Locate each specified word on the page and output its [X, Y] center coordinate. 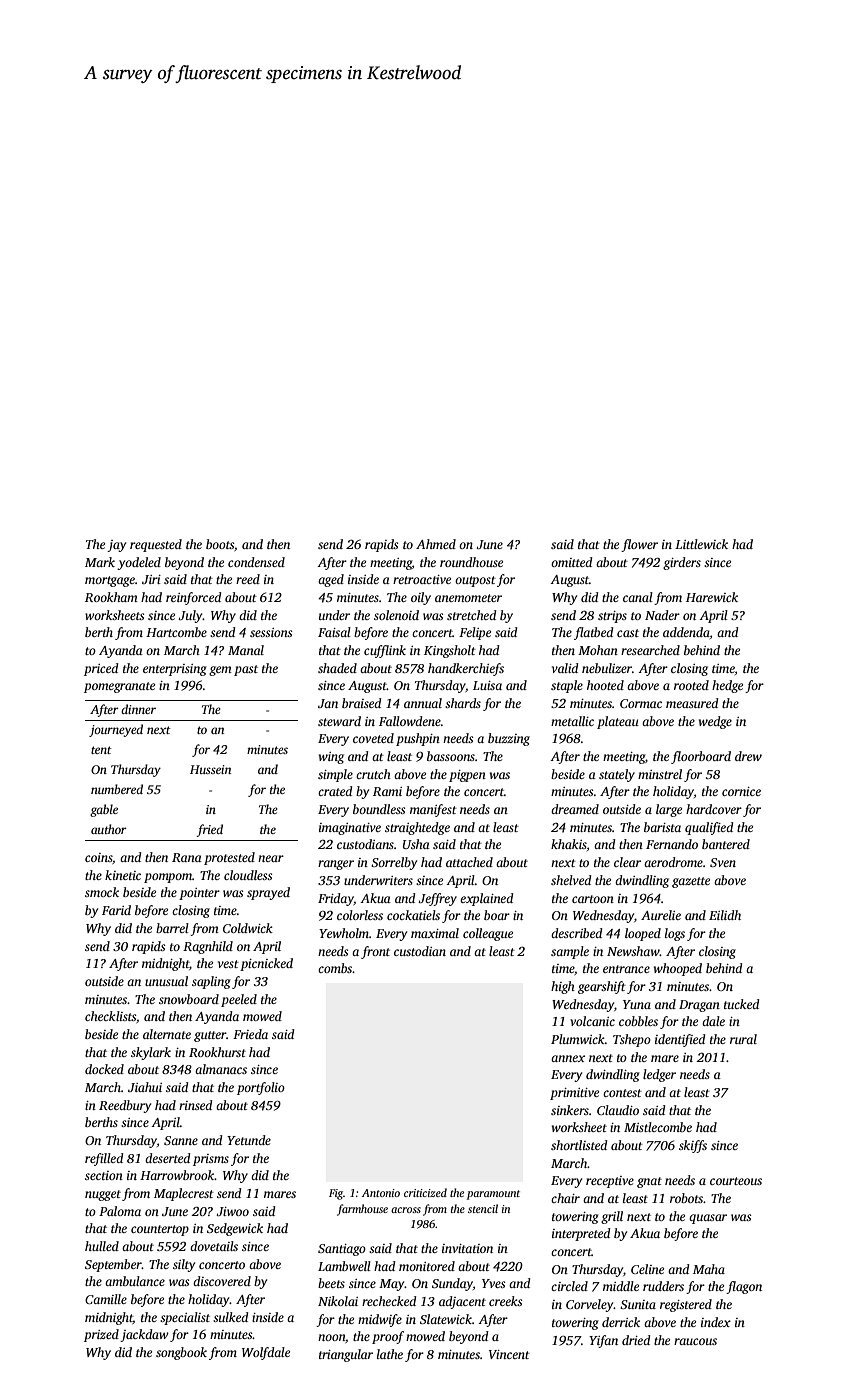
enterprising [175, 670]
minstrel [660, 774]
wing [331, 758]
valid [565, 668]
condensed [256, 562]
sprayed [268, 893]
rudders [663, 1286]
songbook [181, 1353]
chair [565, 1198]
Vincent [509, 1354]
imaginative [350, 829]
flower [639, 545]
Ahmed [436, 544]
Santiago [342, 1250]
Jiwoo [232, 1211]
